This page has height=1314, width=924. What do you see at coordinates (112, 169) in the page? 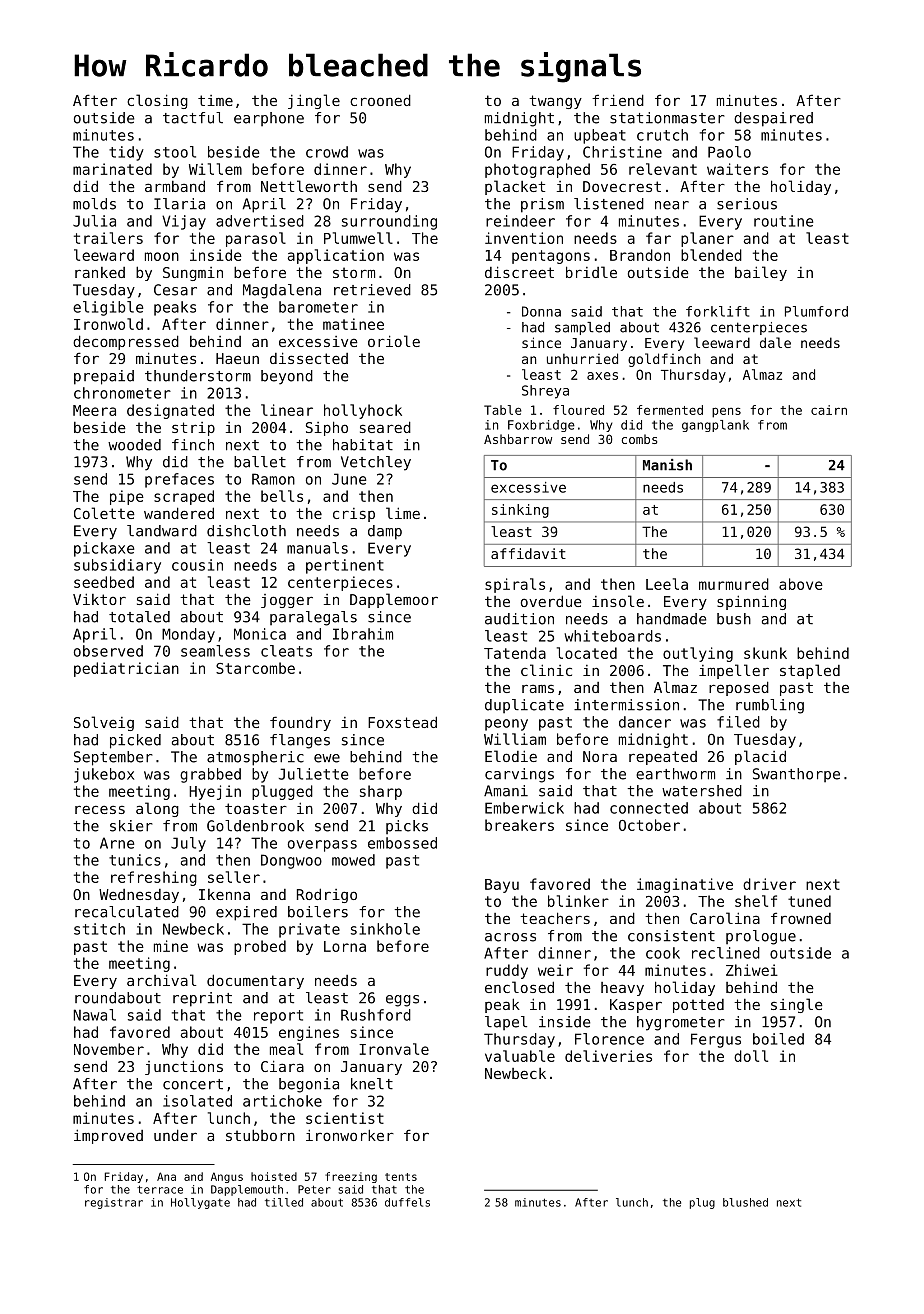
I see `marinated` at bounding box center [112, 169].
